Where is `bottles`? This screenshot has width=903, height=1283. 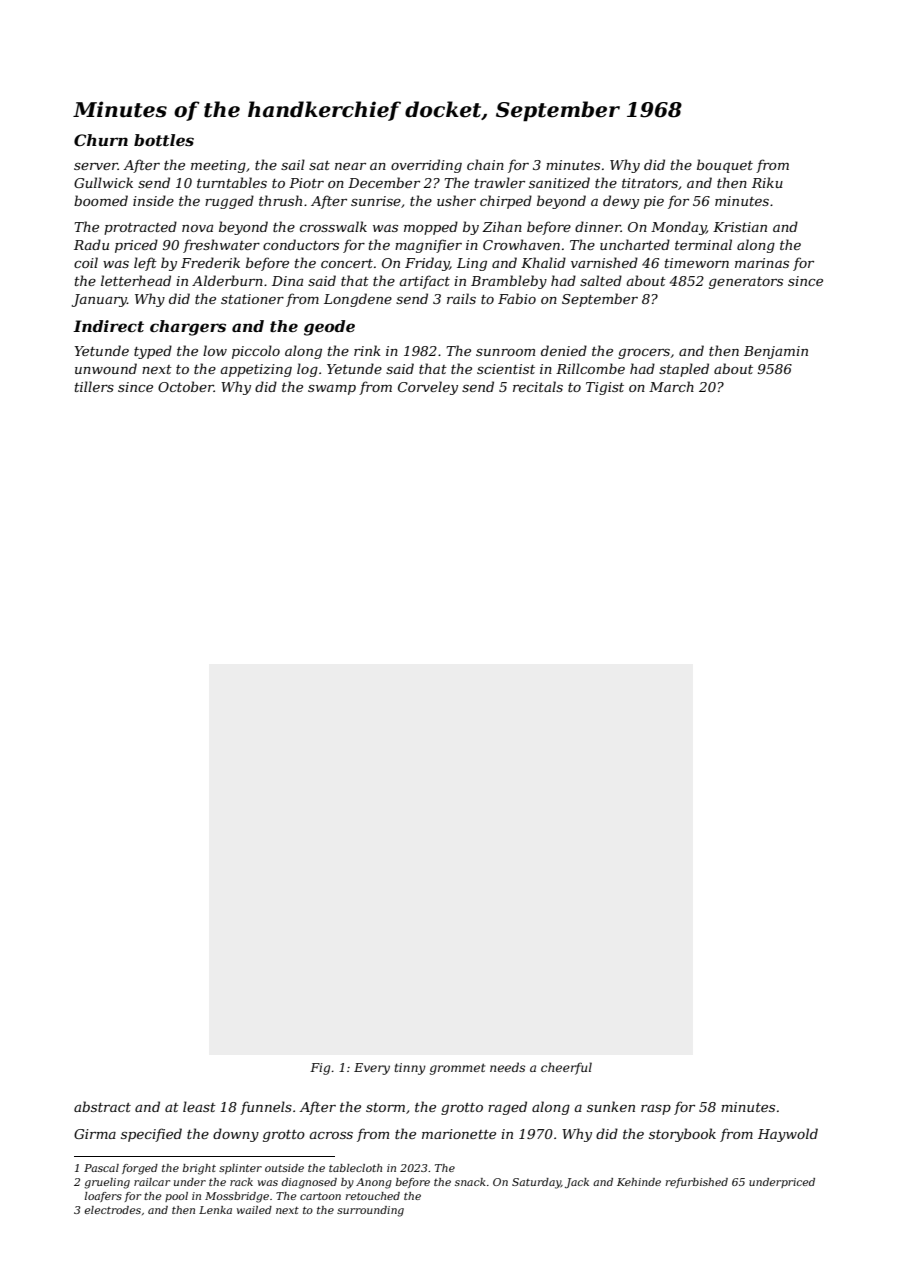 bottles is located at coordinates (164, 140).
